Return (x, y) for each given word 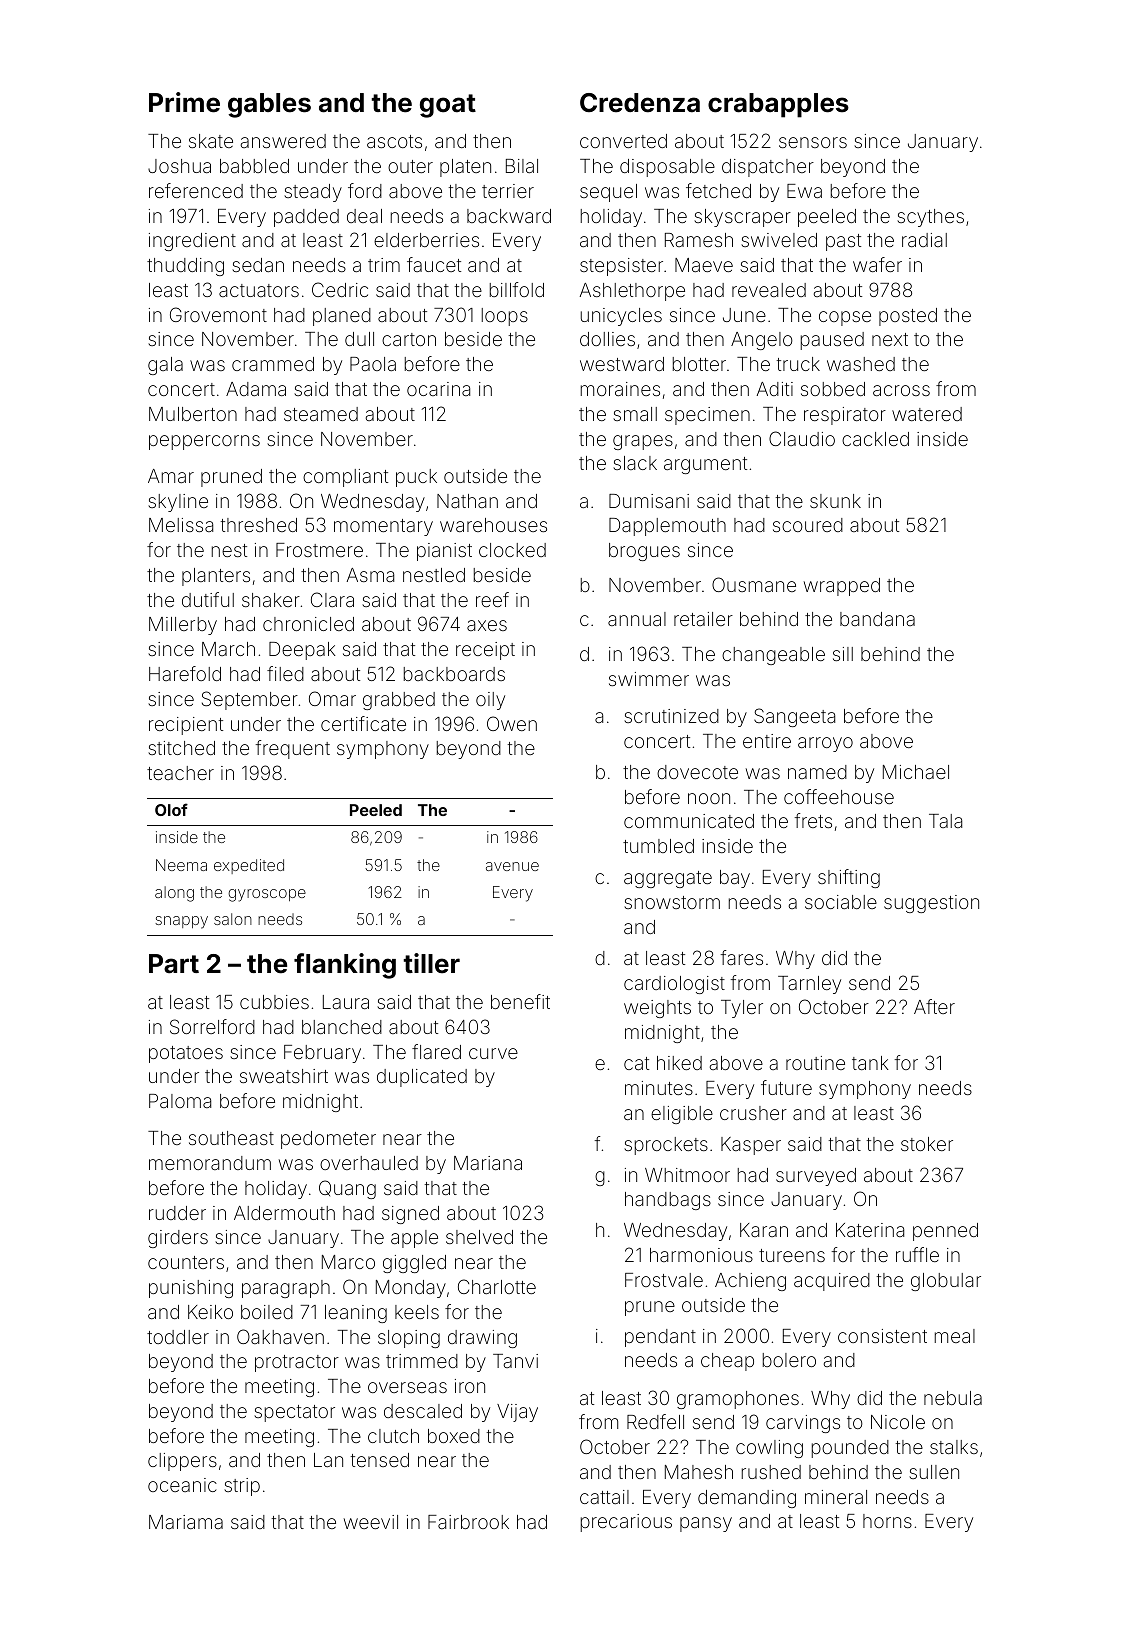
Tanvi (515, 1361)
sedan (258, 265)
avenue (512, 866)
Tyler (742, 1009)
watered (927, 414)
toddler (178, 1337)
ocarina (438, 389)
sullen (934, 1472)
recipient (186, 726)
